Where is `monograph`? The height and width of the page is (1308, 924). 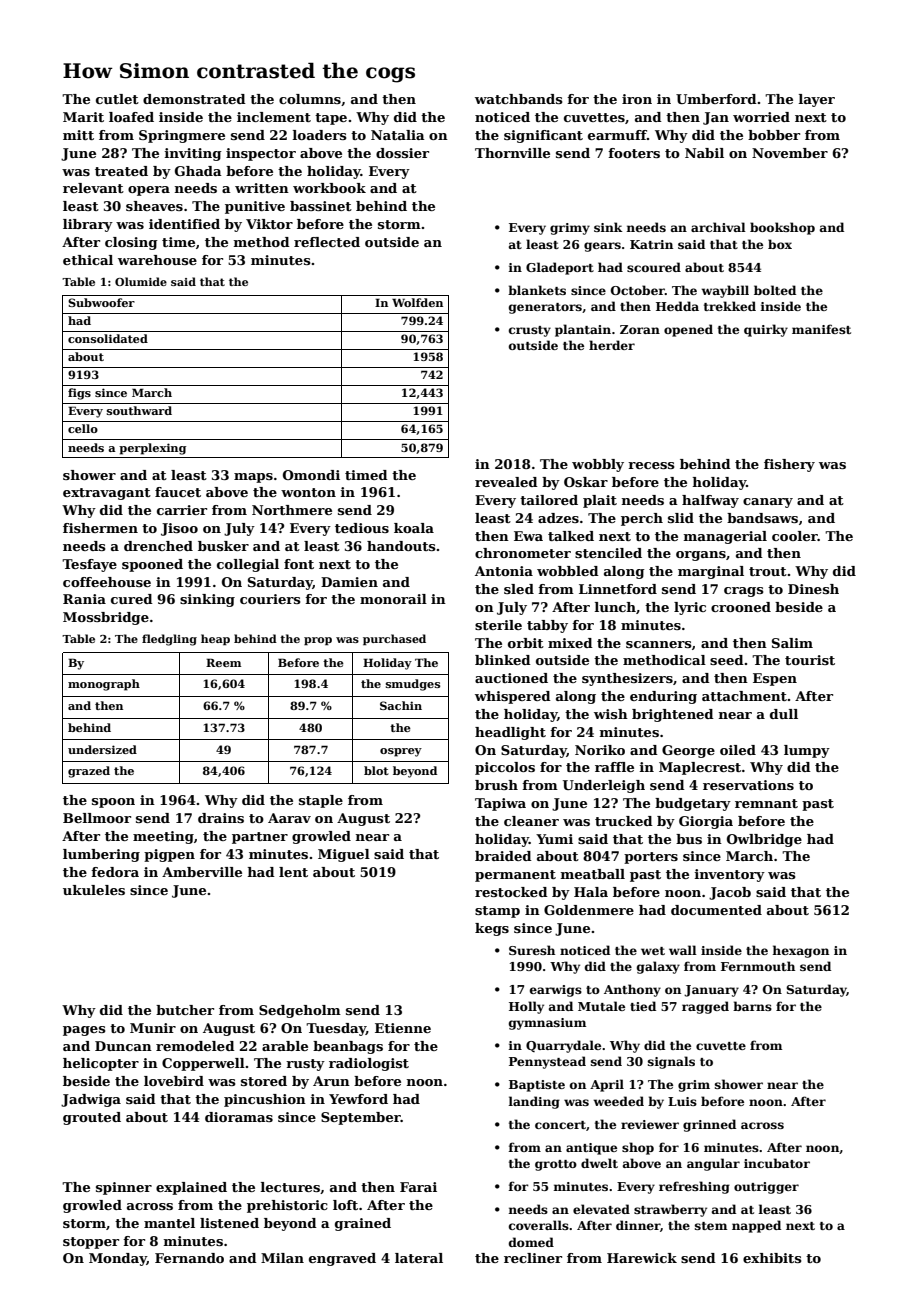 monograph is located at coordinates (104, 685).
